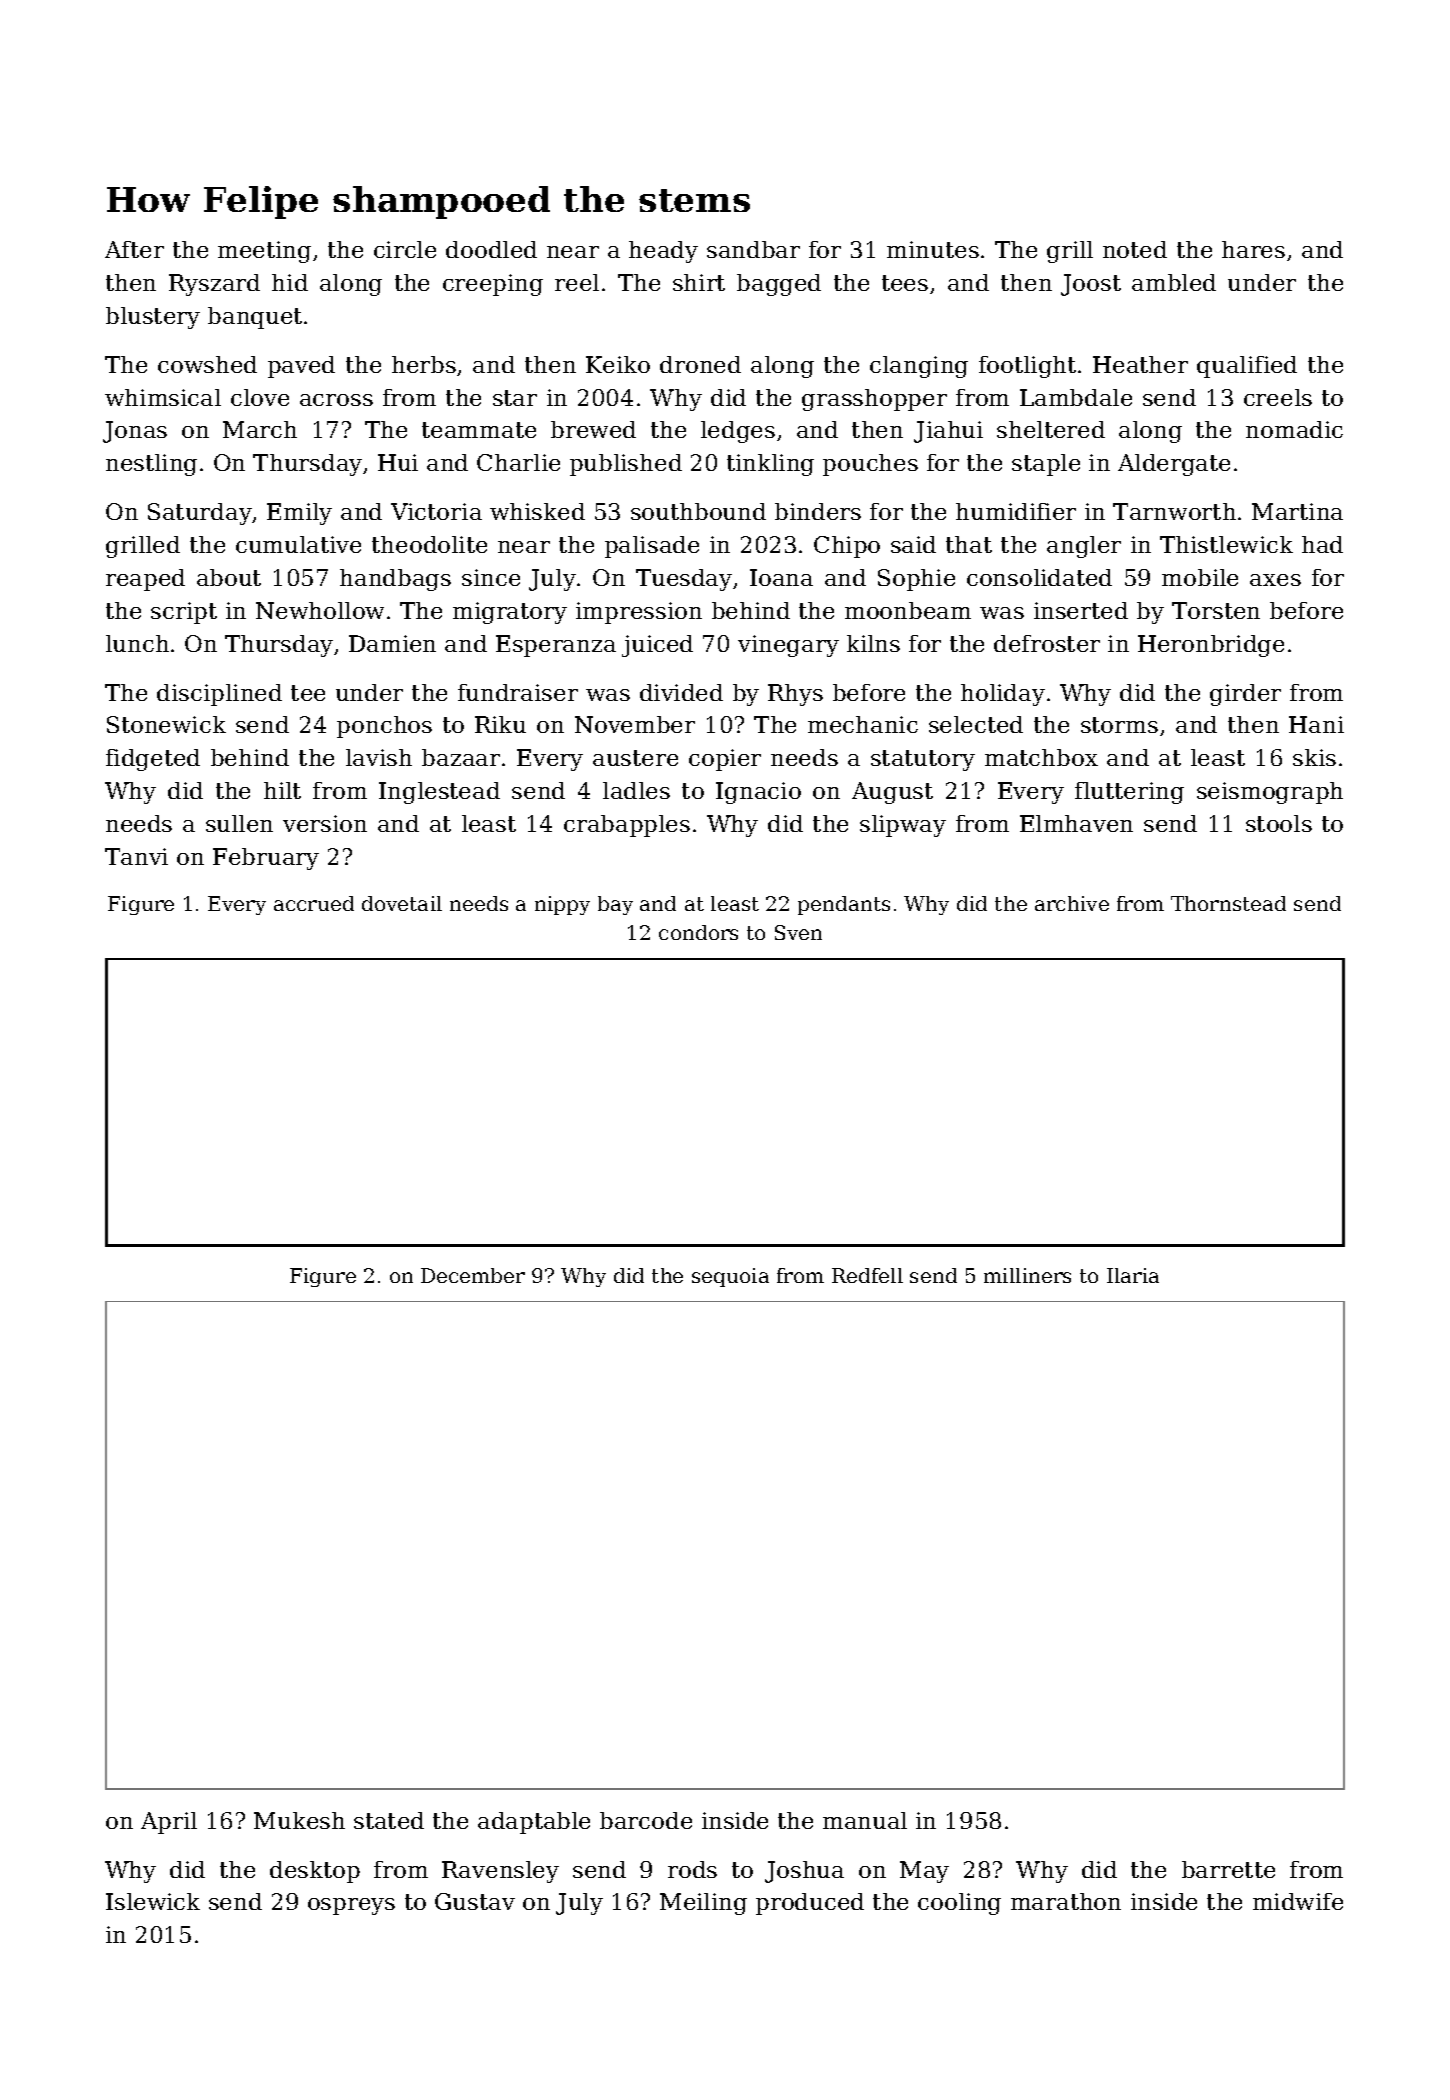 This screenshot has height=2100, width=1450. Describe the element at coordinates (153, 1901) in the screenshot. I see `Islewick` at that location.
